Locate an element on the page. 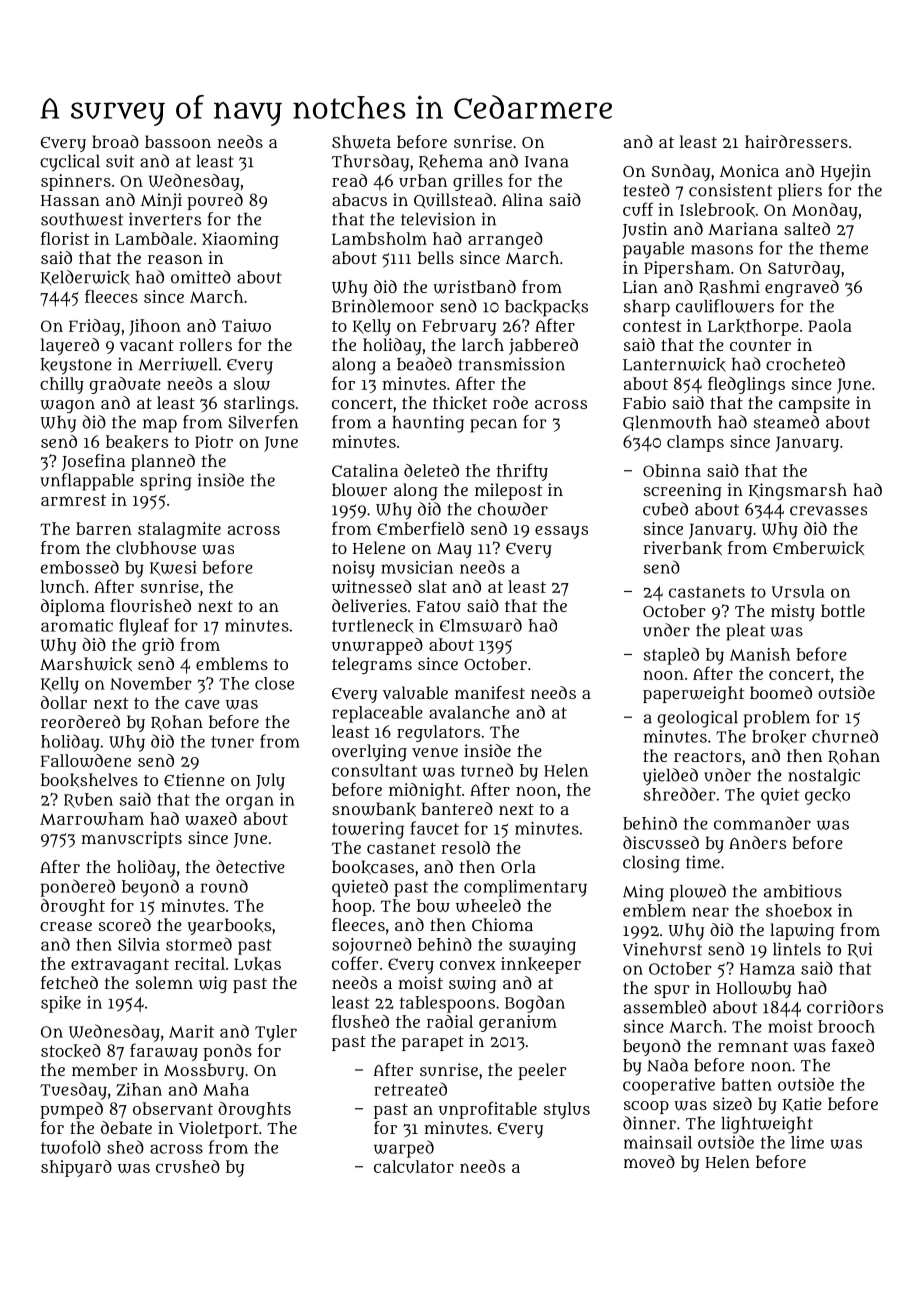 Image resolution: width=924 pixels, height=1308 pixels. hairdressers is located at coordinates (796, 141).
